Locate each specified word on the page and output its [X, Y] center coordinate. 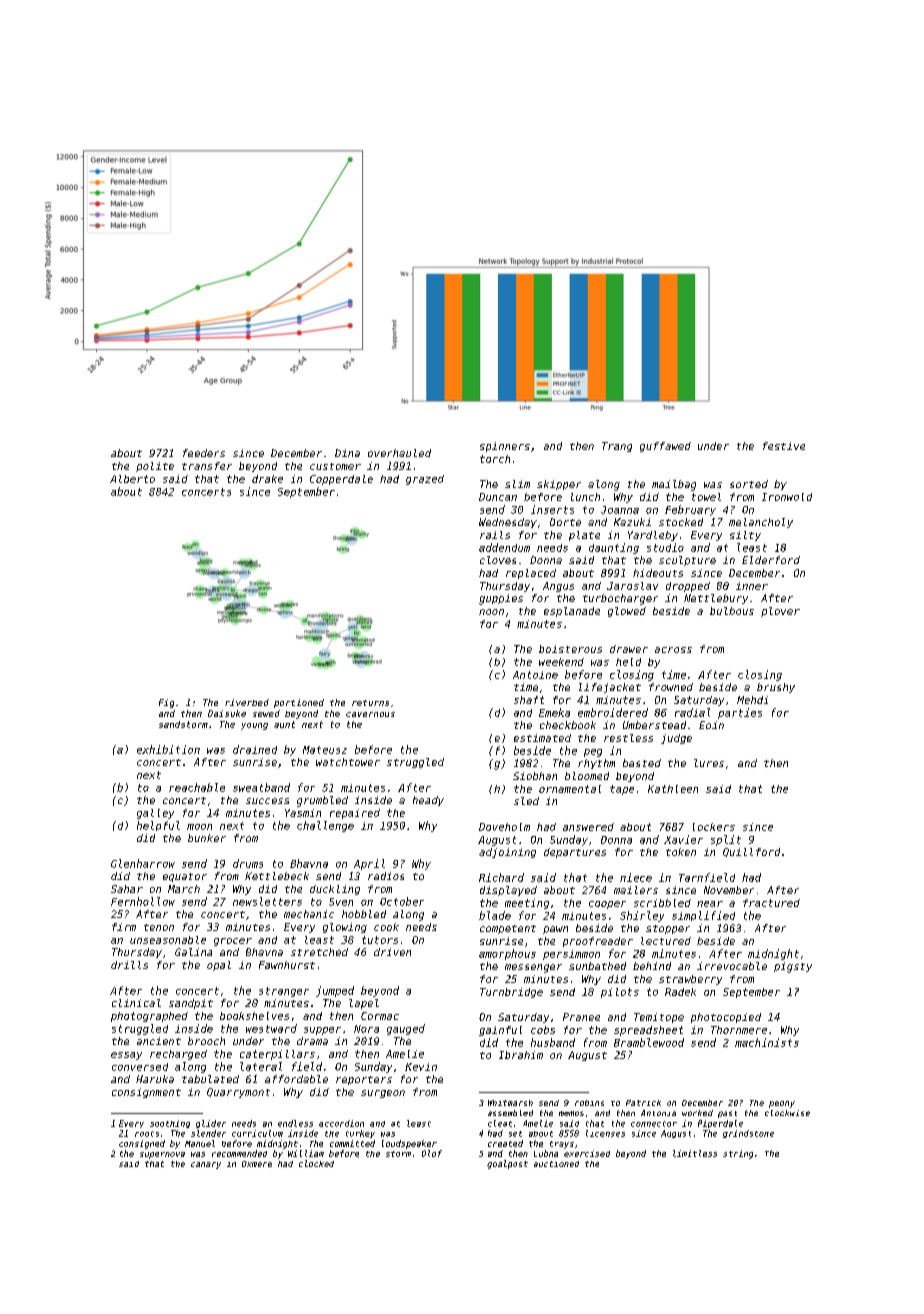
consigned [142, 1144]
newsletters [267, 901]
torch [495, 459]
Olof [432, 1153]
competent [508, 929]
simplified [703, 916]
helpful [158, 826]
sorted [749, 484]
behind [652, 966]
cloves [498, 560]
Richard [501, 877]
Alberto [132, 479]
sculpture [687, 561]
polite [155, 467]
